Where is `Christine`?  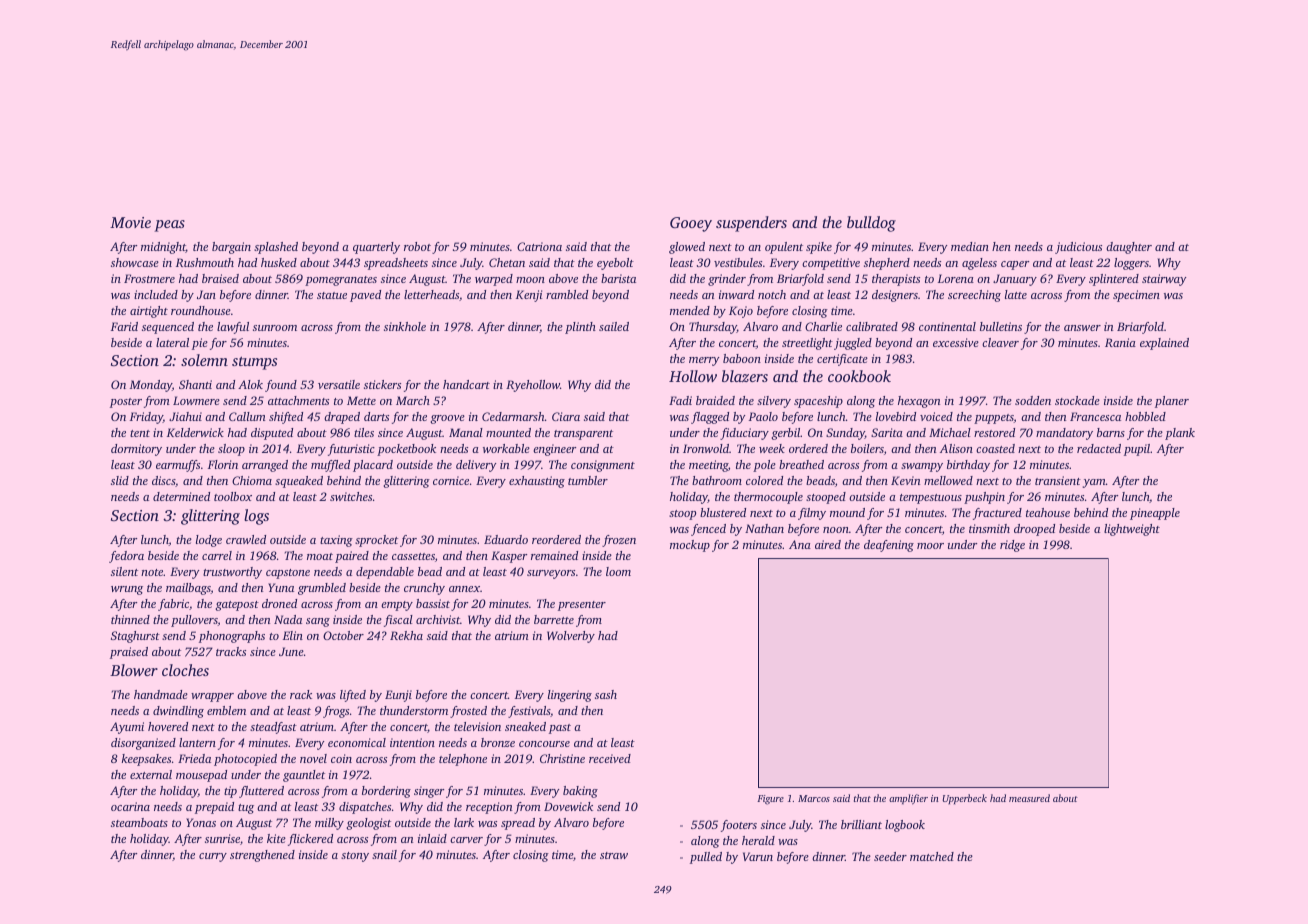 Christine is located at coordinates (562, 758).
